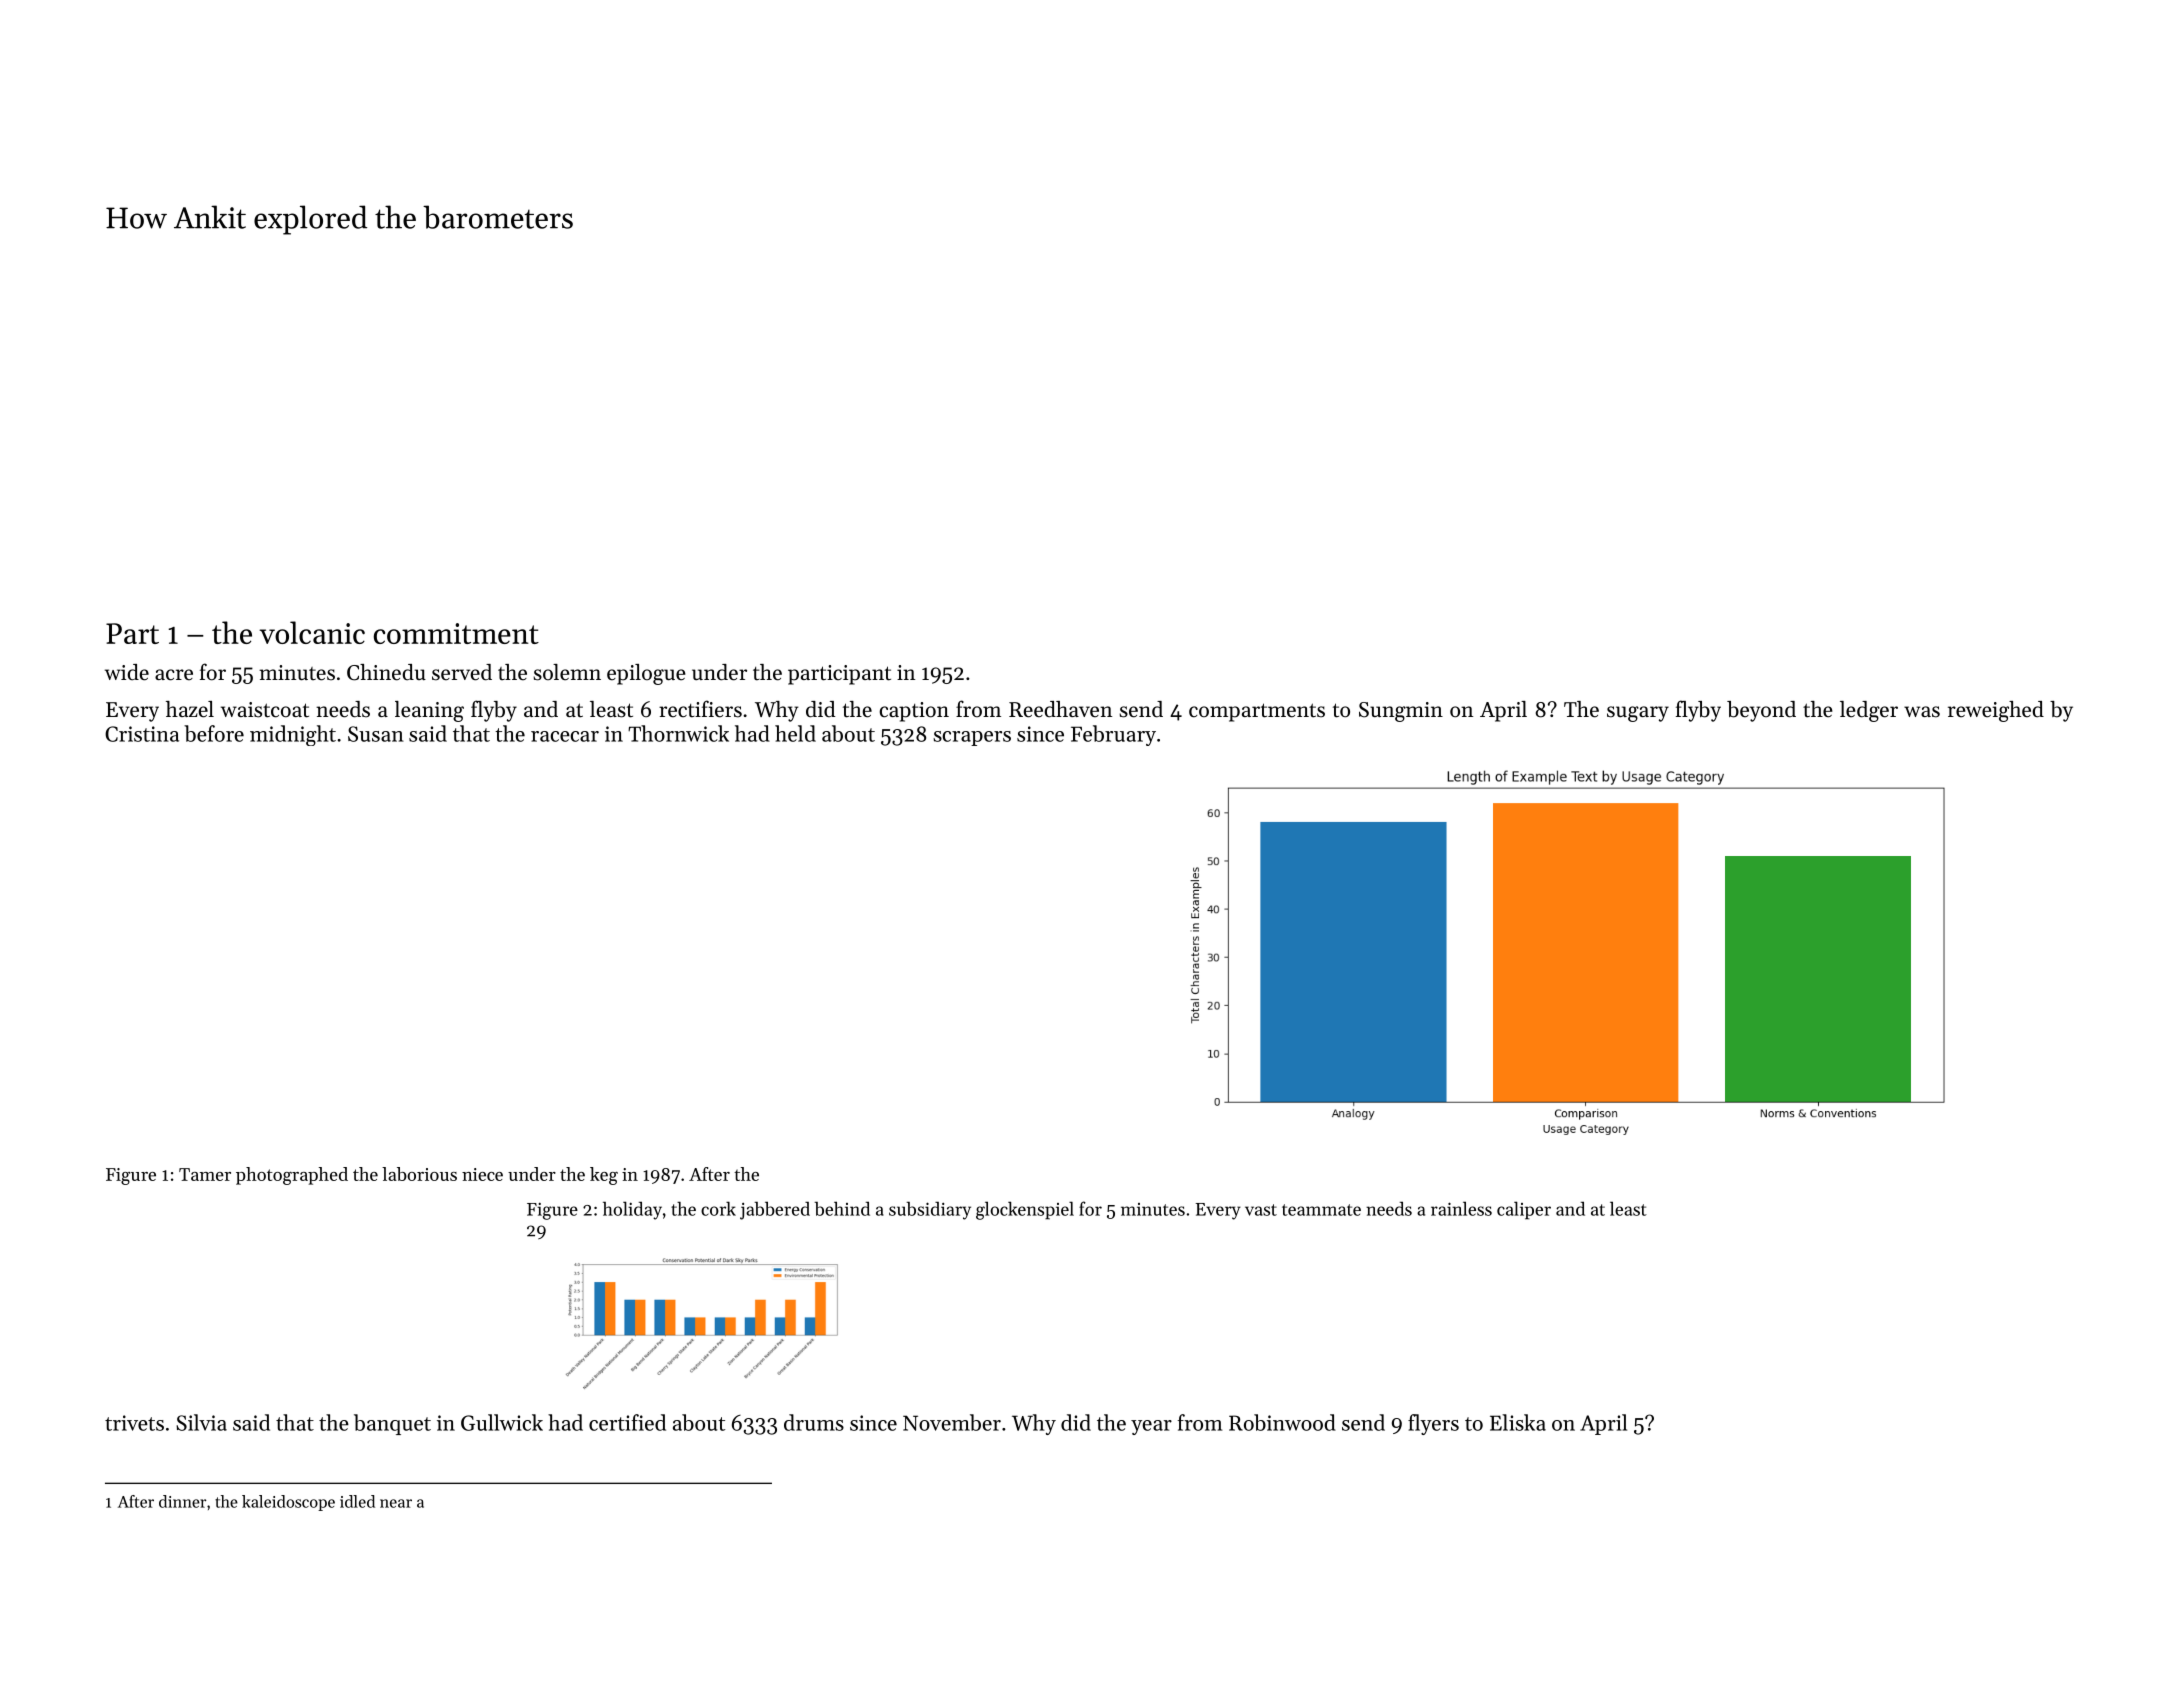 This image has height=1683, width=2178. I want to click on commitment, so click(456, 633).
